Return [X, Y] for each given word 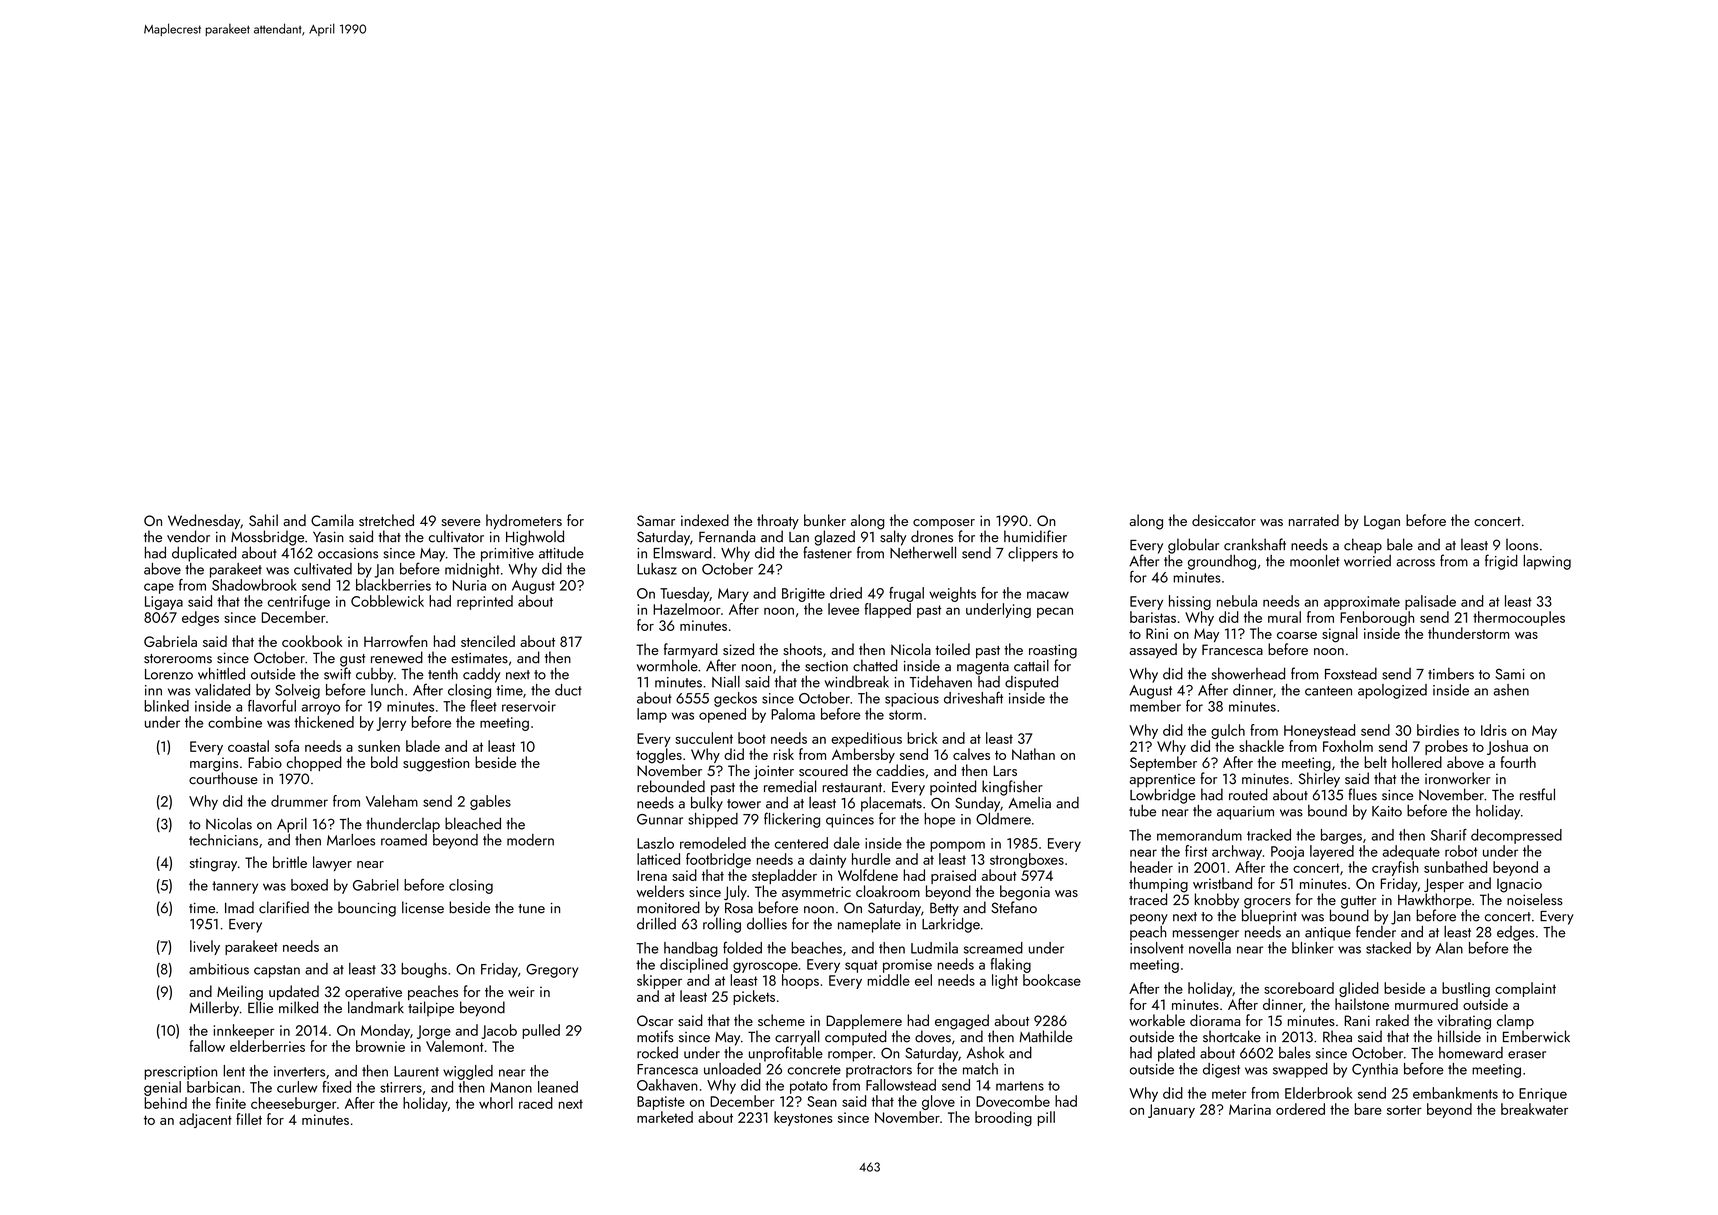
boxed [309, 885]
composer [944, 524]
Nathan [1033, 754]
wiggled [468, 1072]
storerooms [178, 659]
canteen [1328, 691]
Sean [822, 1101]
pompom [957, 846]
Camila [332, 520]
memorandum [1199, 835]
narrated [1314, 520]
